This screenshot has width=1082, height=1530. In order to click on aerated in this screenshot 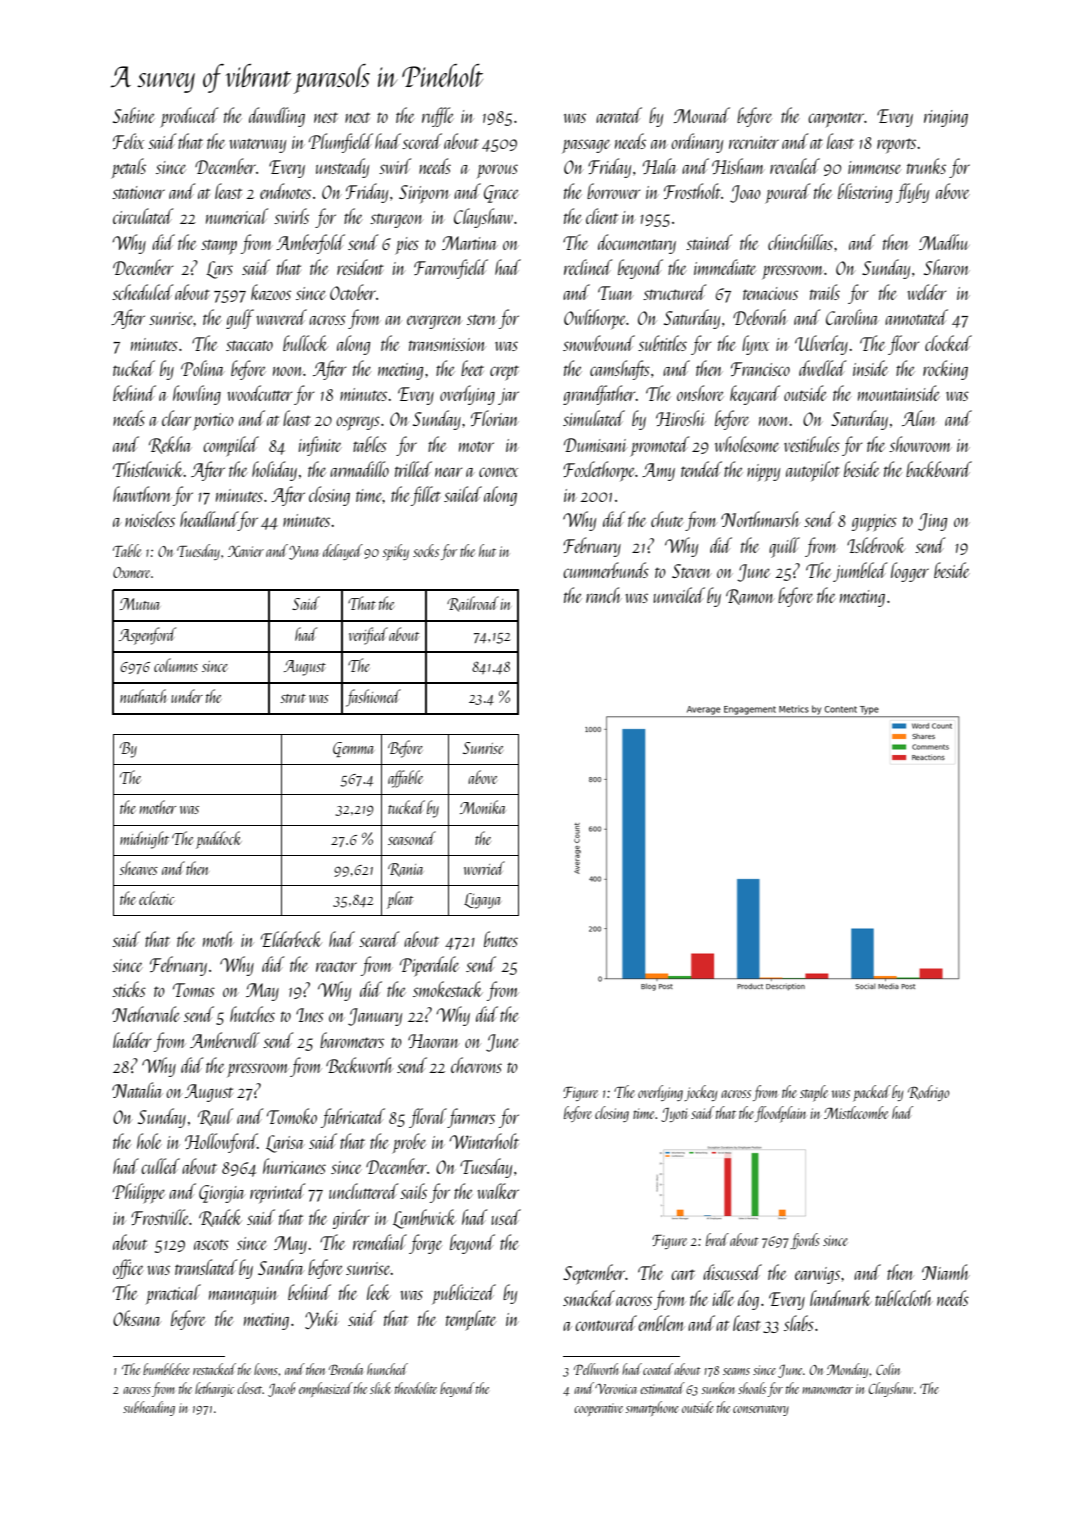, I will do `click(619, 115)`.
